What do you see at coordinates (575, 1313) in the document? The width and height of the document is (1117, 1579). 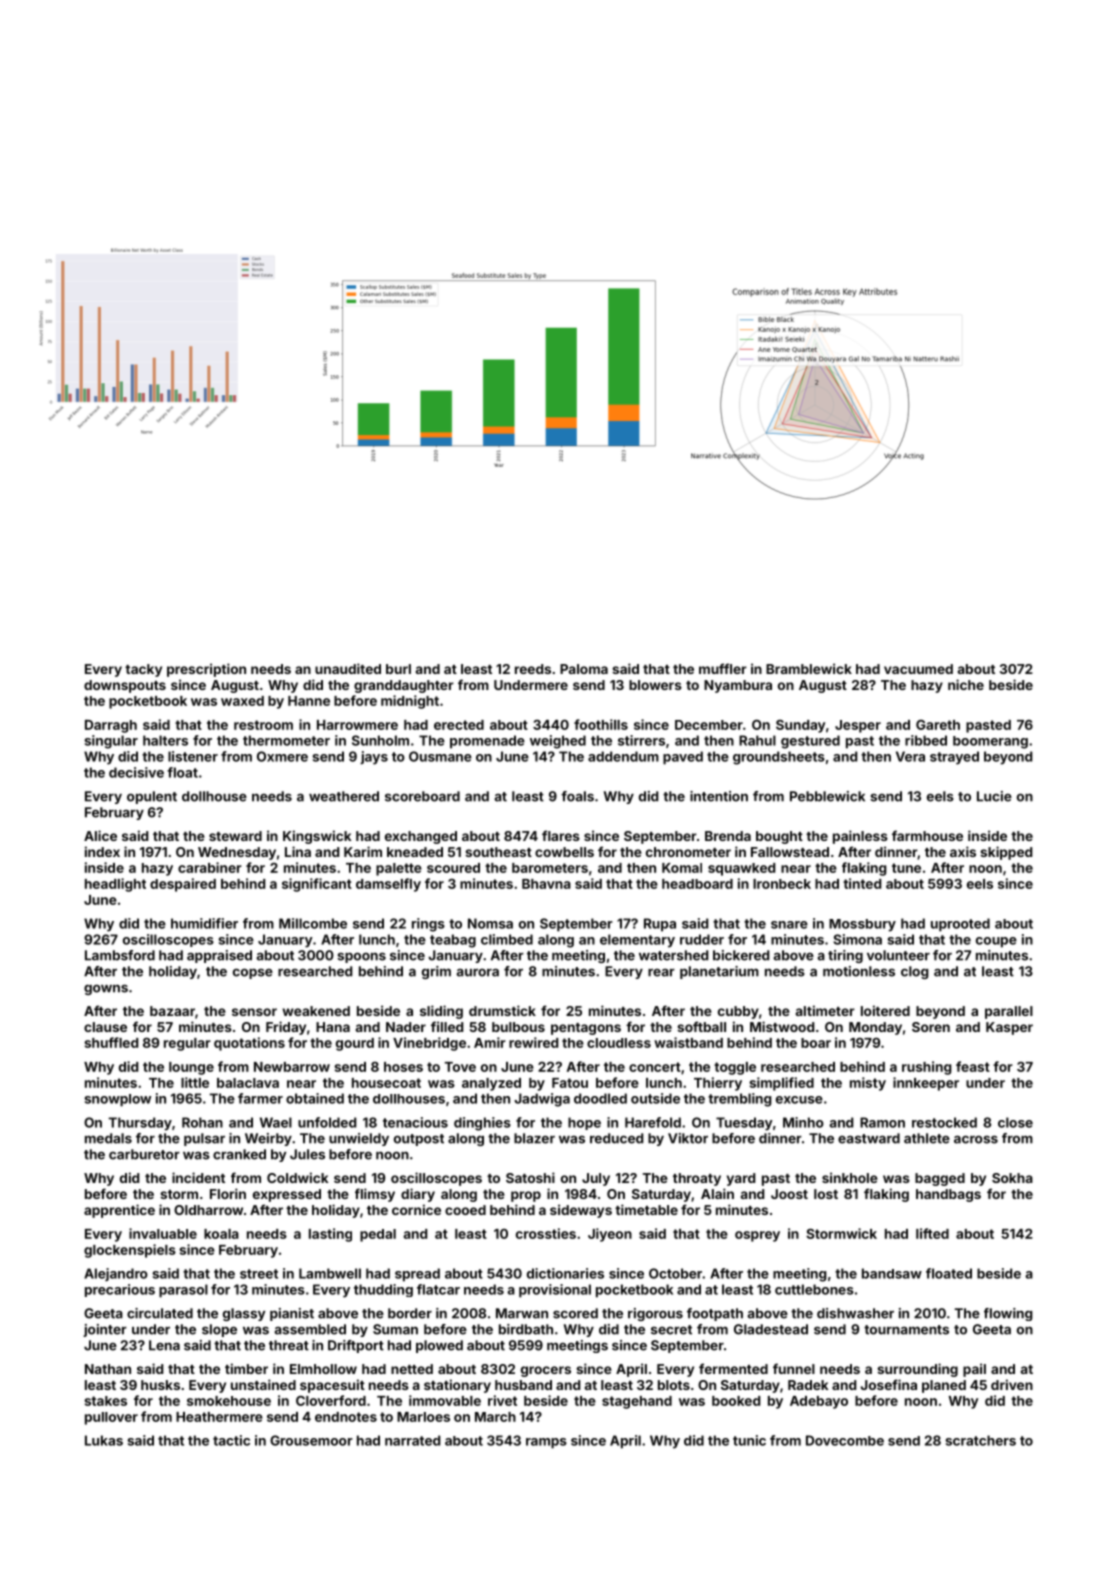 I see `scored` at bounding box center [575, 1313].
